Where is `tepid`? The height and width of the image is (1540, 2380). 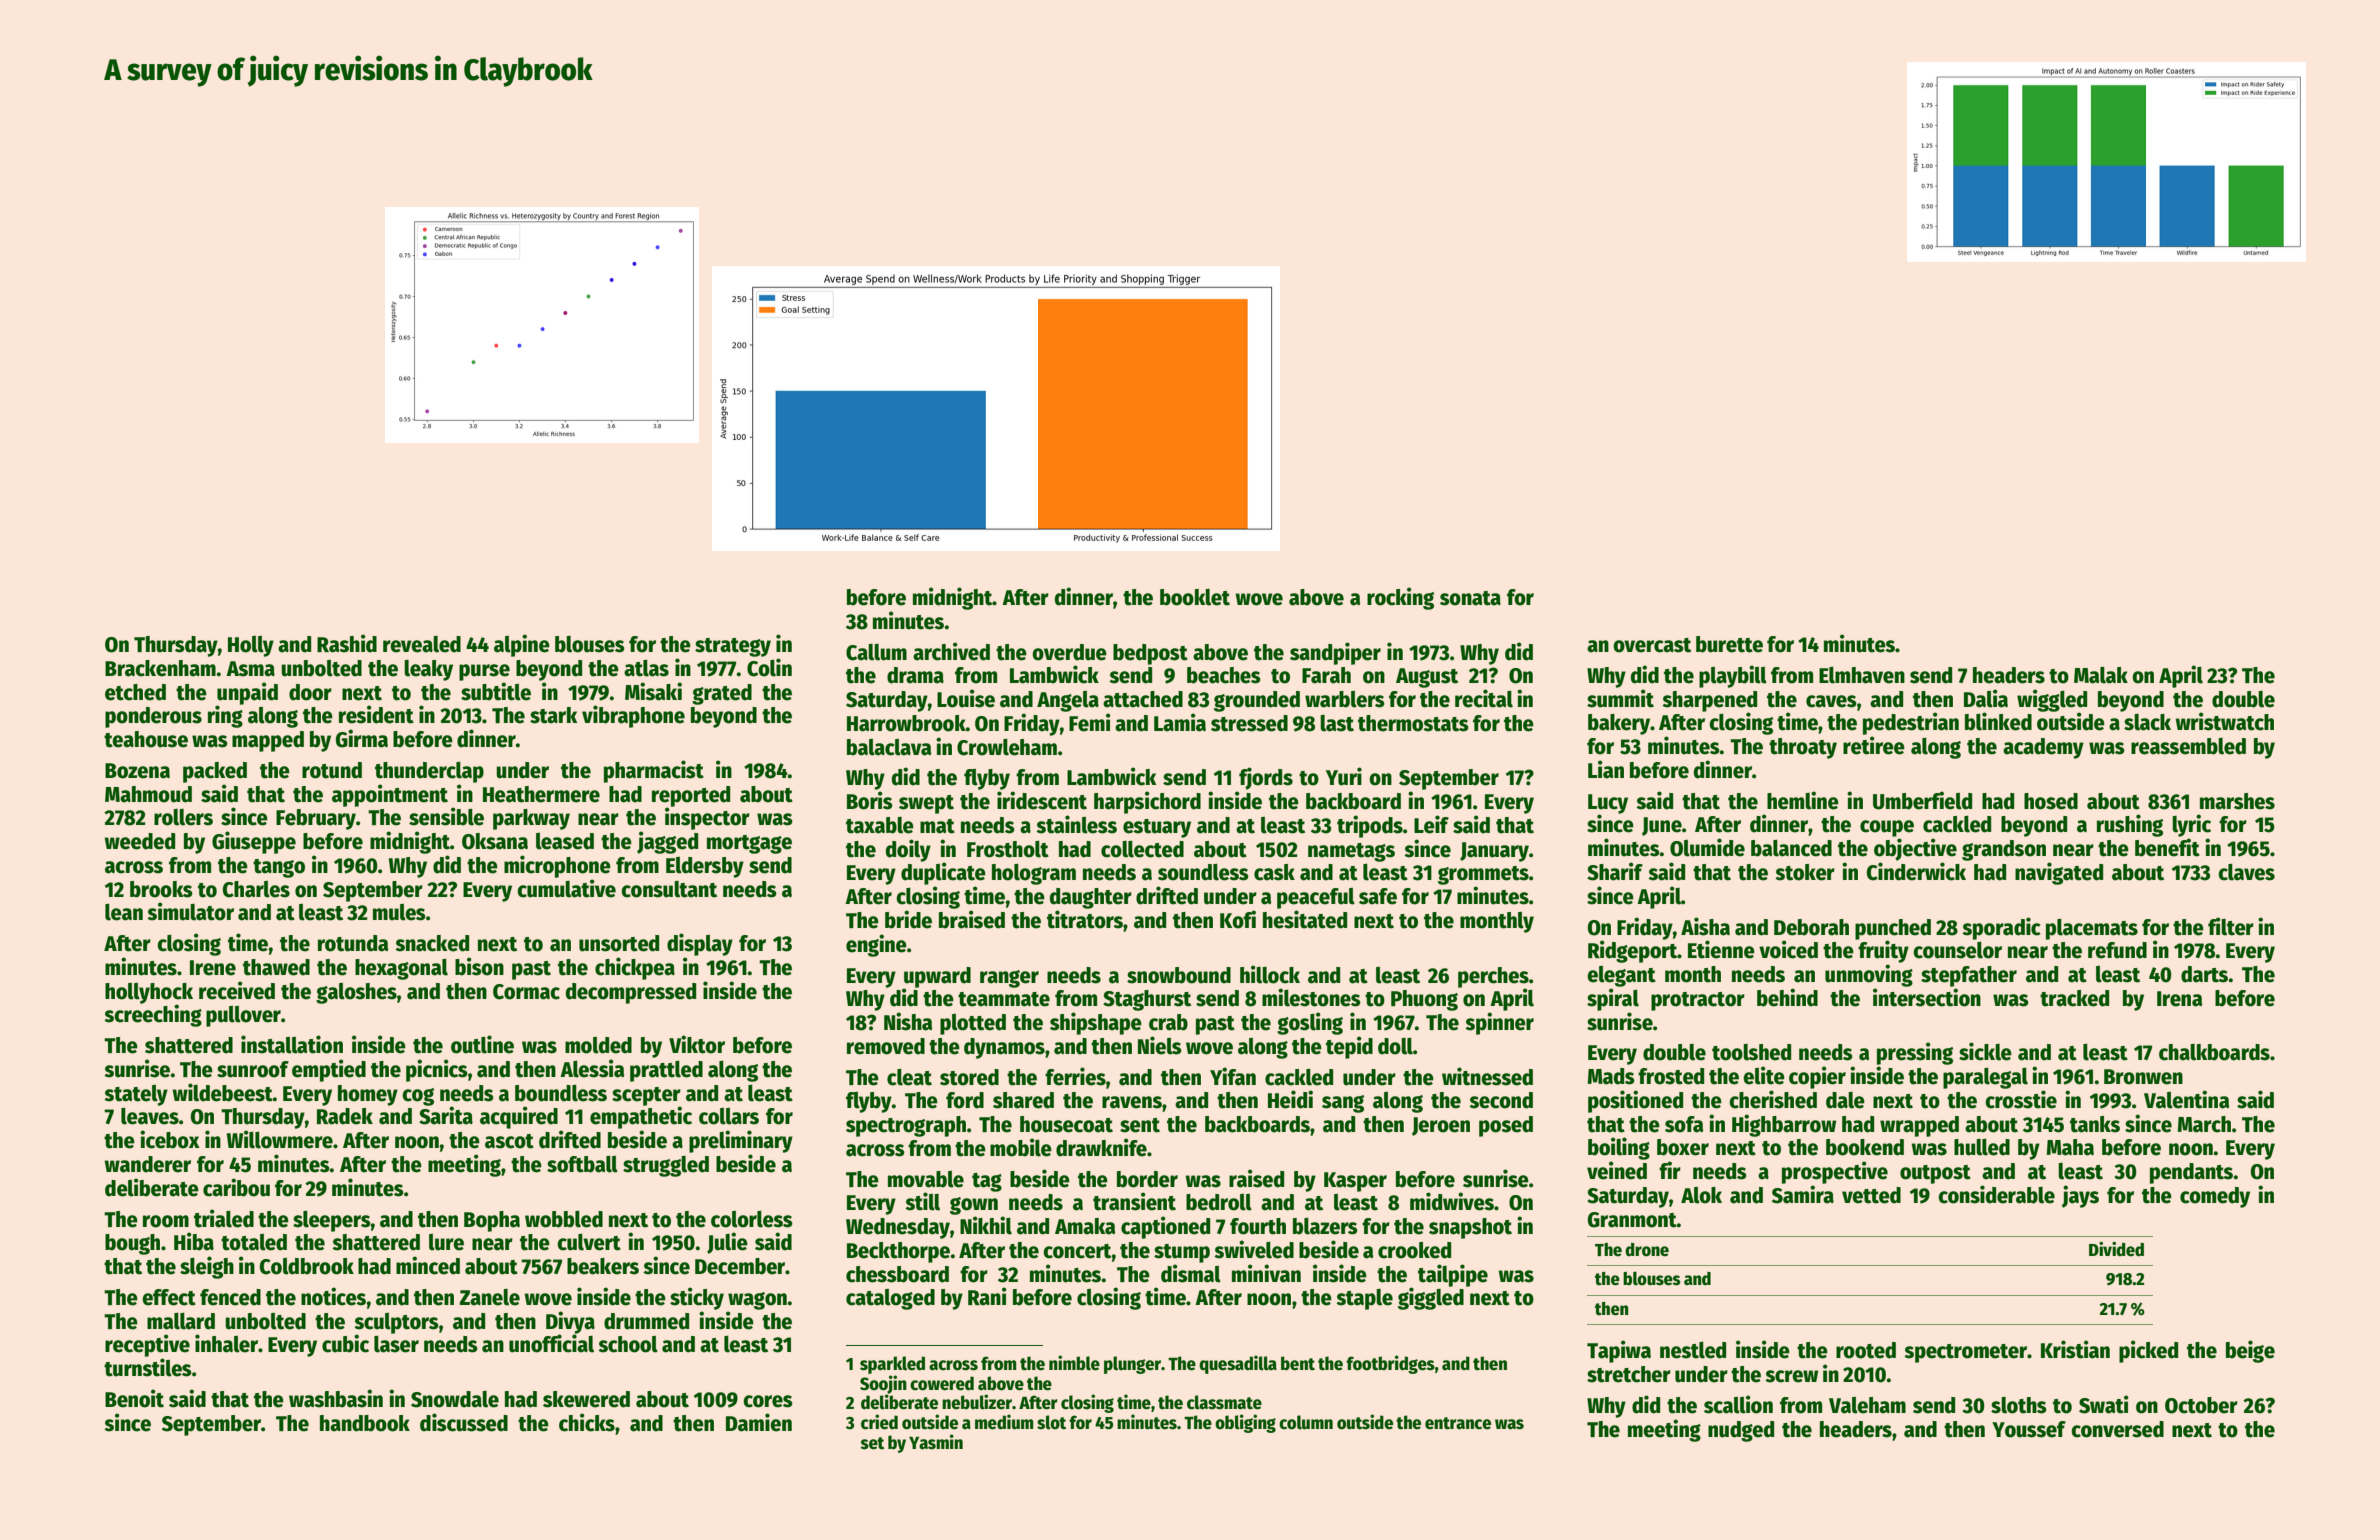
tepid is located at coordinates (1349, 1047).
